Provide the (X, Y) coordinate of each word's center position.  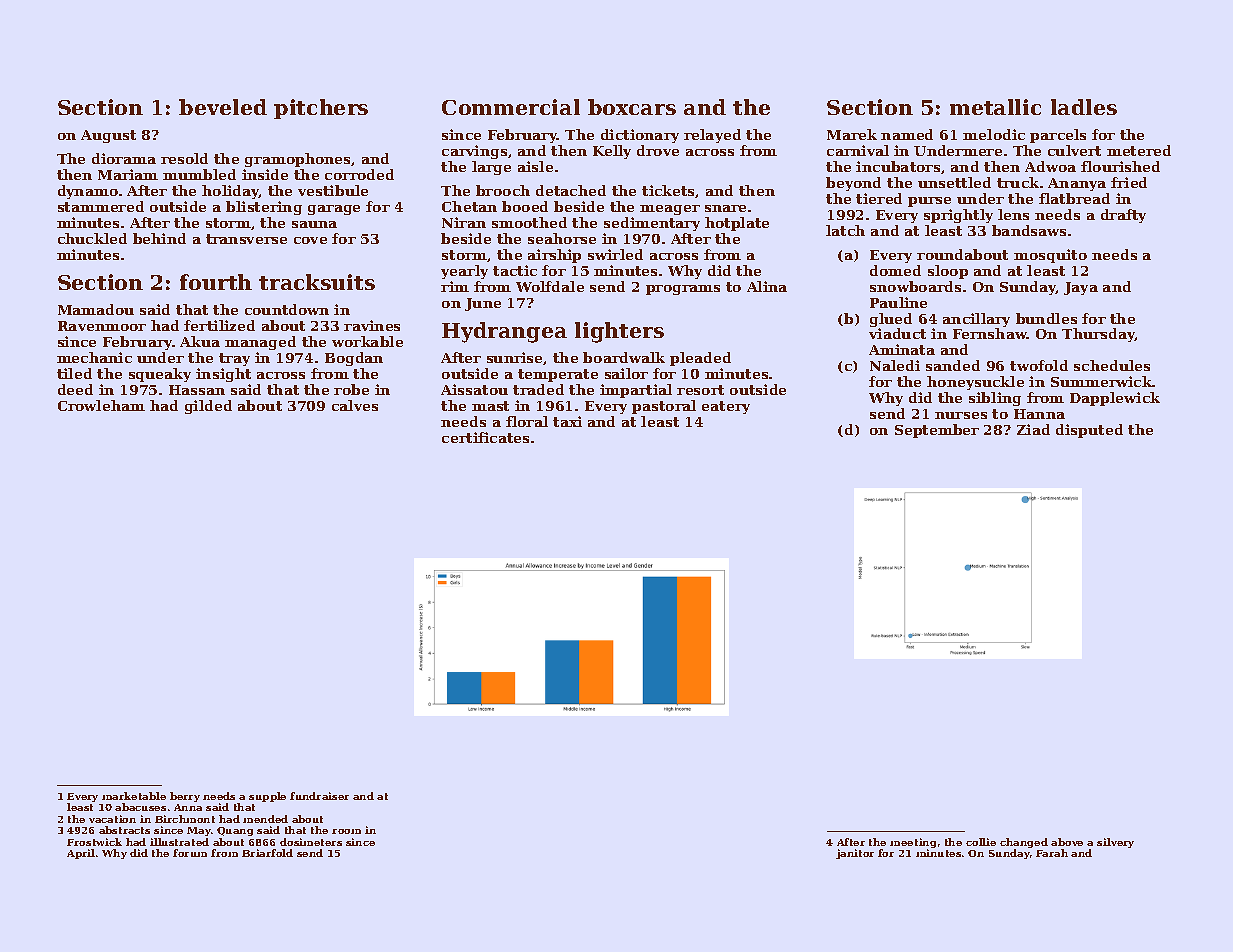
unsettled (954, 182)
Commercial (511, 107)
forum (190, 853)
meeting (913, 843)
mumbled (199, 174)
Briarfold (267, 853)
